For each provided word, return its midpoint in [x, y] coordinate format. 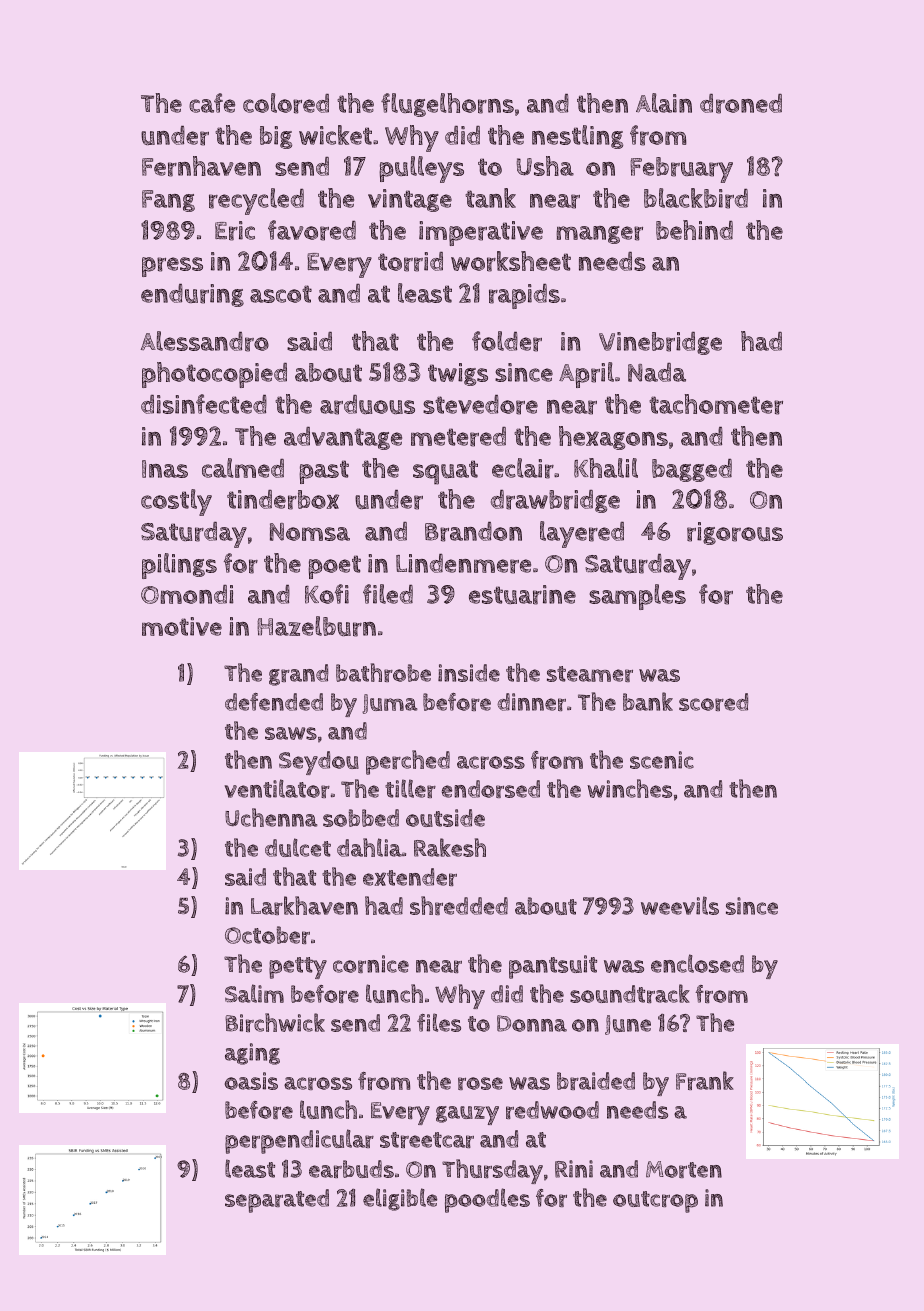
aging [252, 1054]
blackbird [696, 198]
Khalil [606, 468]
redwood [552, 1110]
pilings [179, 566]
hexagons [613, 438]
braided [596, 1081]
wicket [335, 135]
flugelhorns [447, 105]
